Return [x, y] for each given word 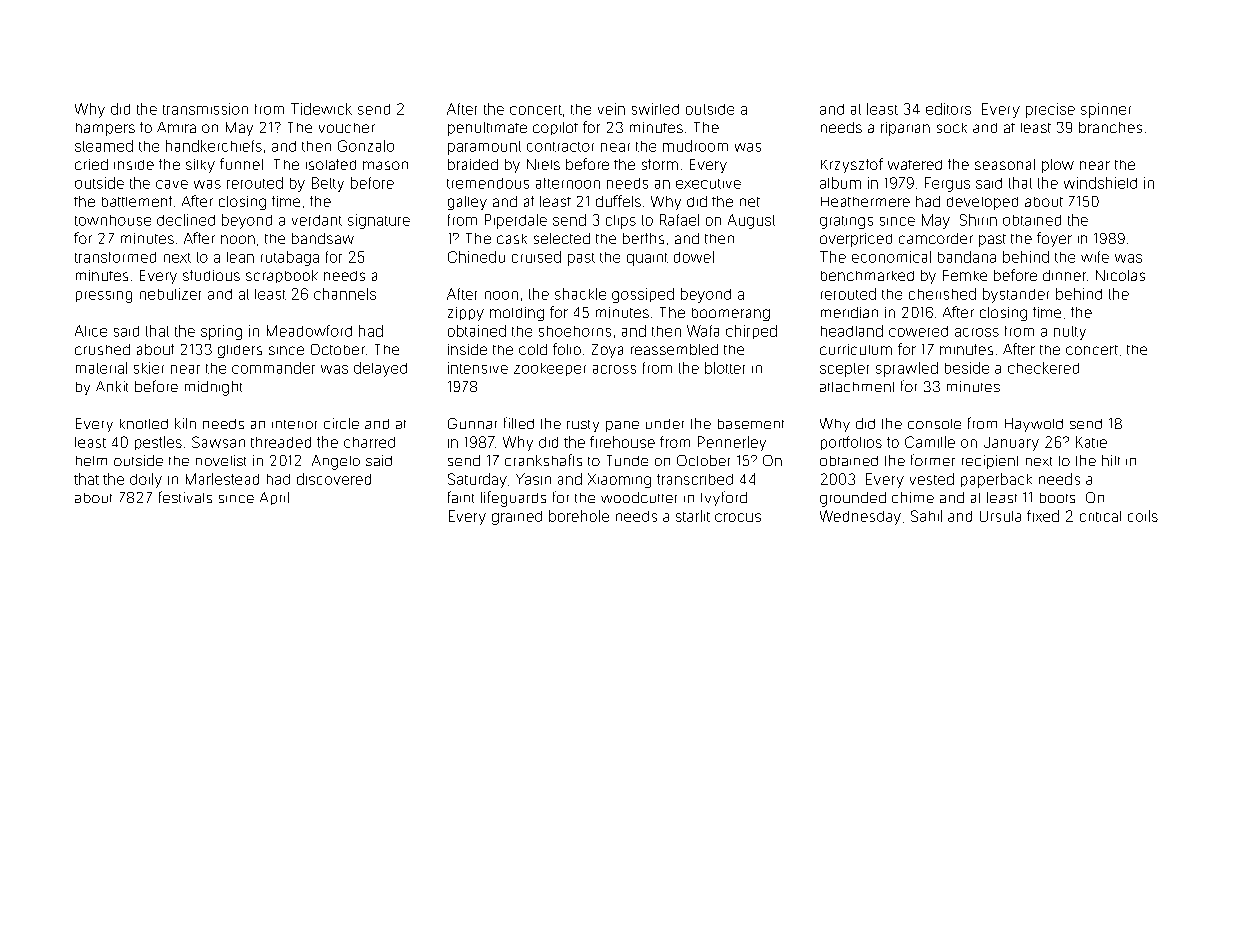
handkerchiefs [214, 146]
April [274, 498]
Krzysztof [852, 165]
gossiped [643, 295]
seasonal [1005, 164]
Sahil [926, 516]
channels [345, 294]
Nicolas [1120, 275]
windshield [1100, 183]
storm [660, 164]
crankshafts [543, 460]
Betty [328, 184]
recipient [990, 462]
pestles [158, 443]
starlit [693, 516]
